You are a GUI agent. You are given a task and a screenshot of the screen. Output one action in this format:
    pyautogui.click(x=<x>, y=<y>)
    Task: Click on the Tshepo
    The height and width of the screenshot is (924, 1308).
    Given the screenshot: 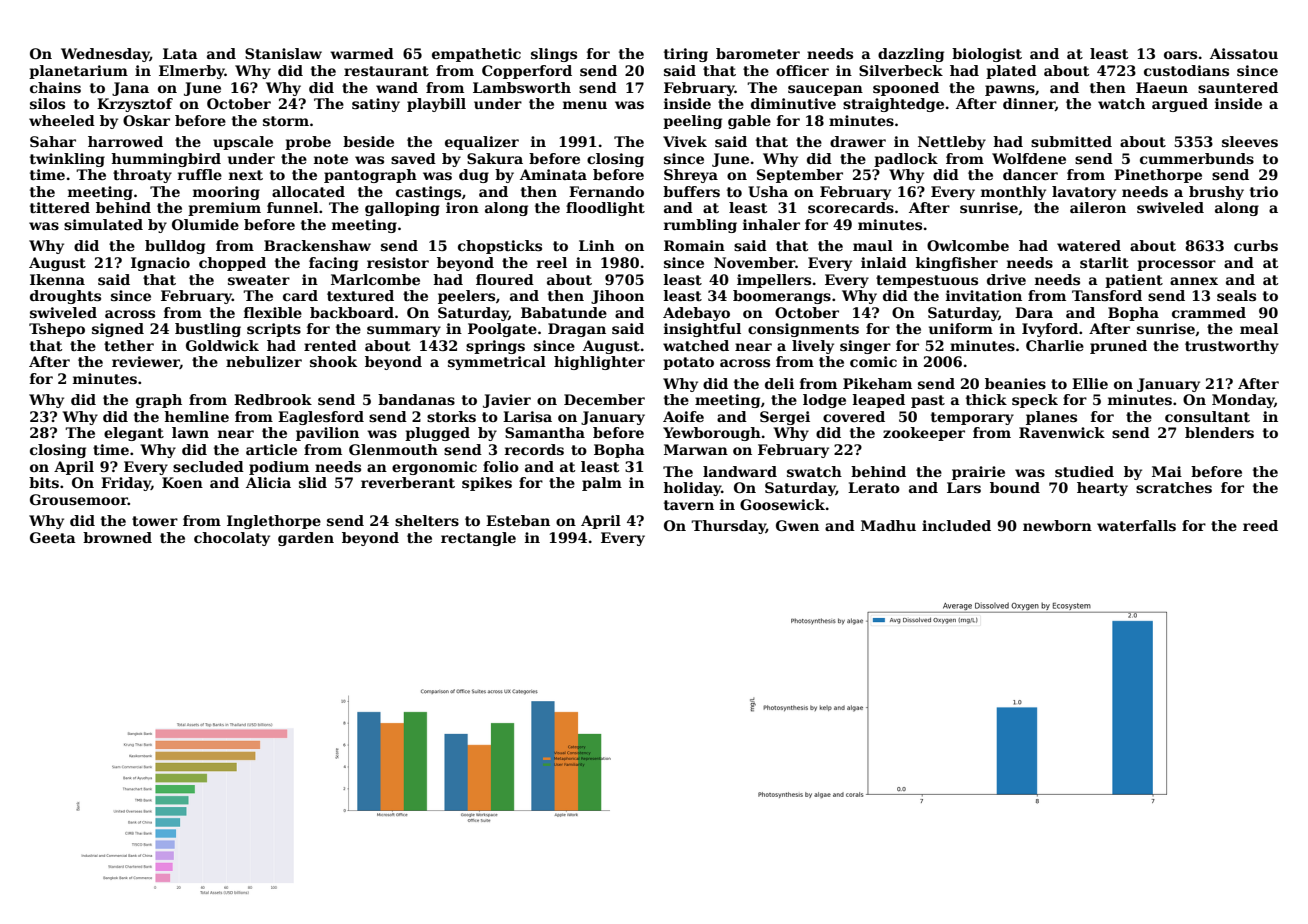 What is the action you would take?
    pyautogui.click(x=57, y=330)
